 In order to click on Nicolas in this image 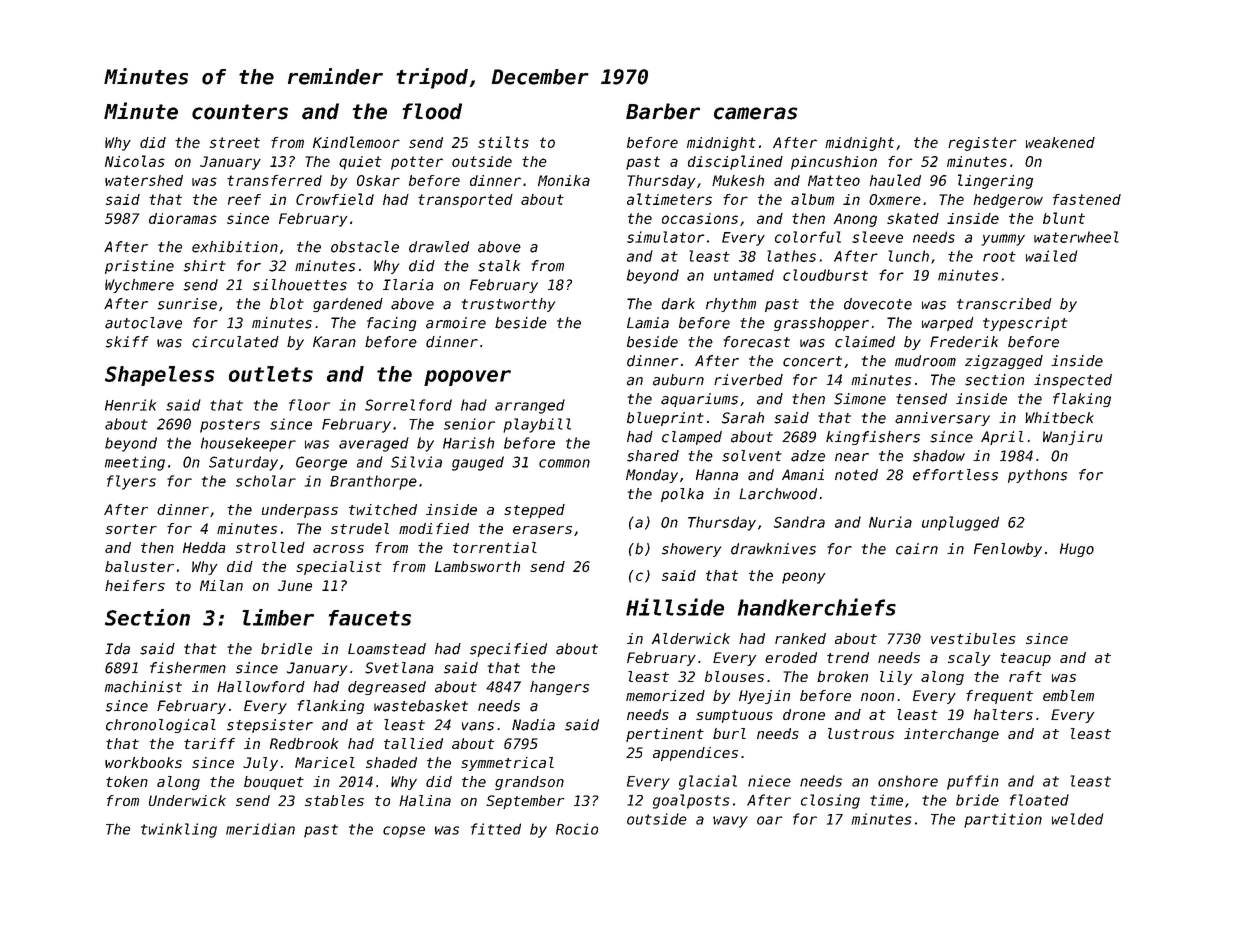, I will do `click(135, 161)`.
